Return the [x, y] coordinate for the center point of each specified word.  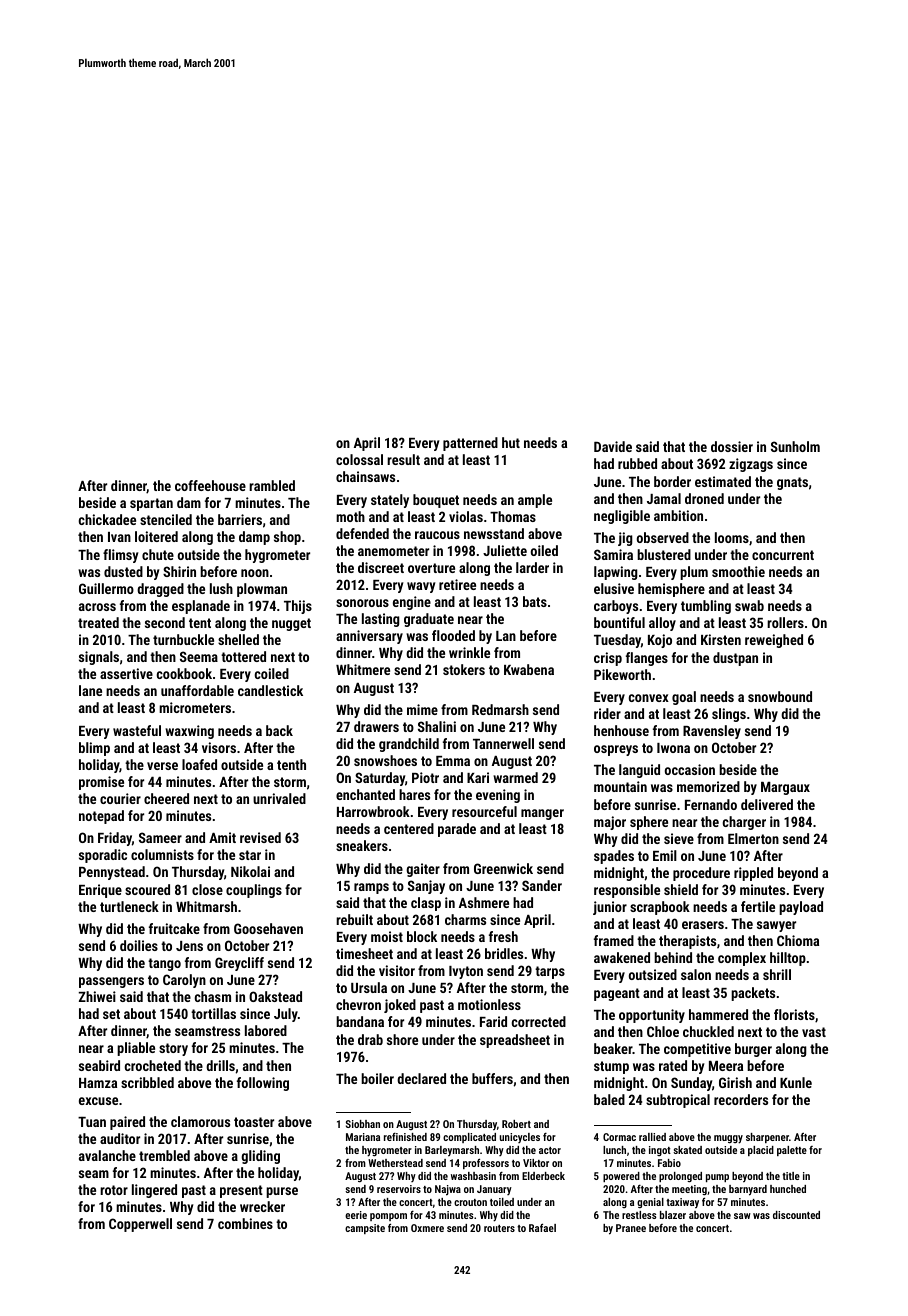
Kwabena [529, 669]
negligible [622, 517]
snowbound [780, 696]
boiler [377, 1078]
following [263, 1084]
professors [486, 1163]
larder [532, 567]
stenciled [166, 519]
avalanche [107, 1155]
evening [498, 796]
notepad [101, 817]
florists [794, 1014]
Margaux [785, 788]
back [279, 730]
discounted [796, 1215]
